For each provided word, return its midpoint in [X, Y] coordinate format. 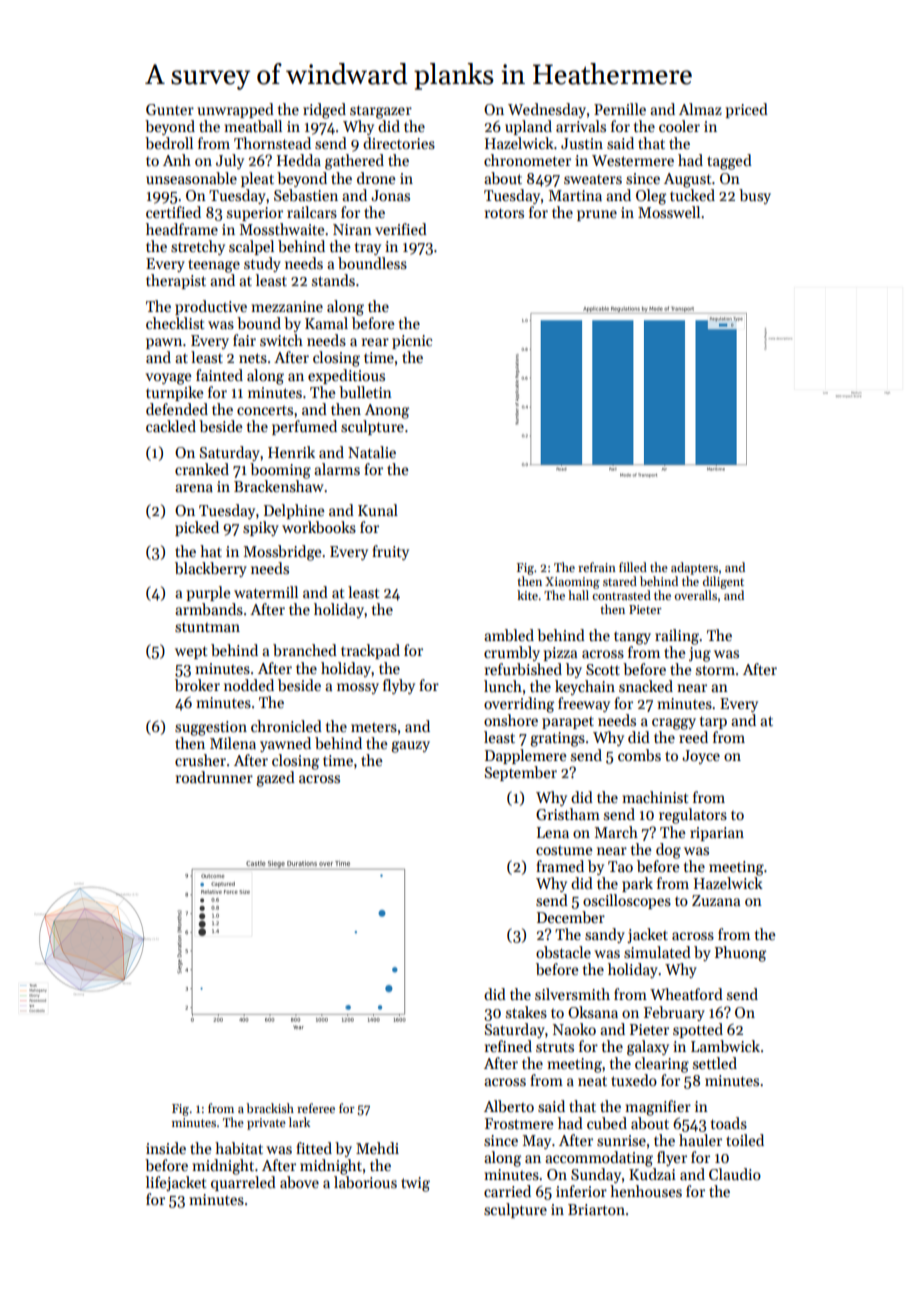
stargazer [381, 112]
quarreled [243, 1183]
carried [507, 1191]
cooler [679, 126]
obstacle [563, 952]
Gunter [170, 109]
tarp [713, 722]
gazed [275, 779]
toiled [745, 1140]
